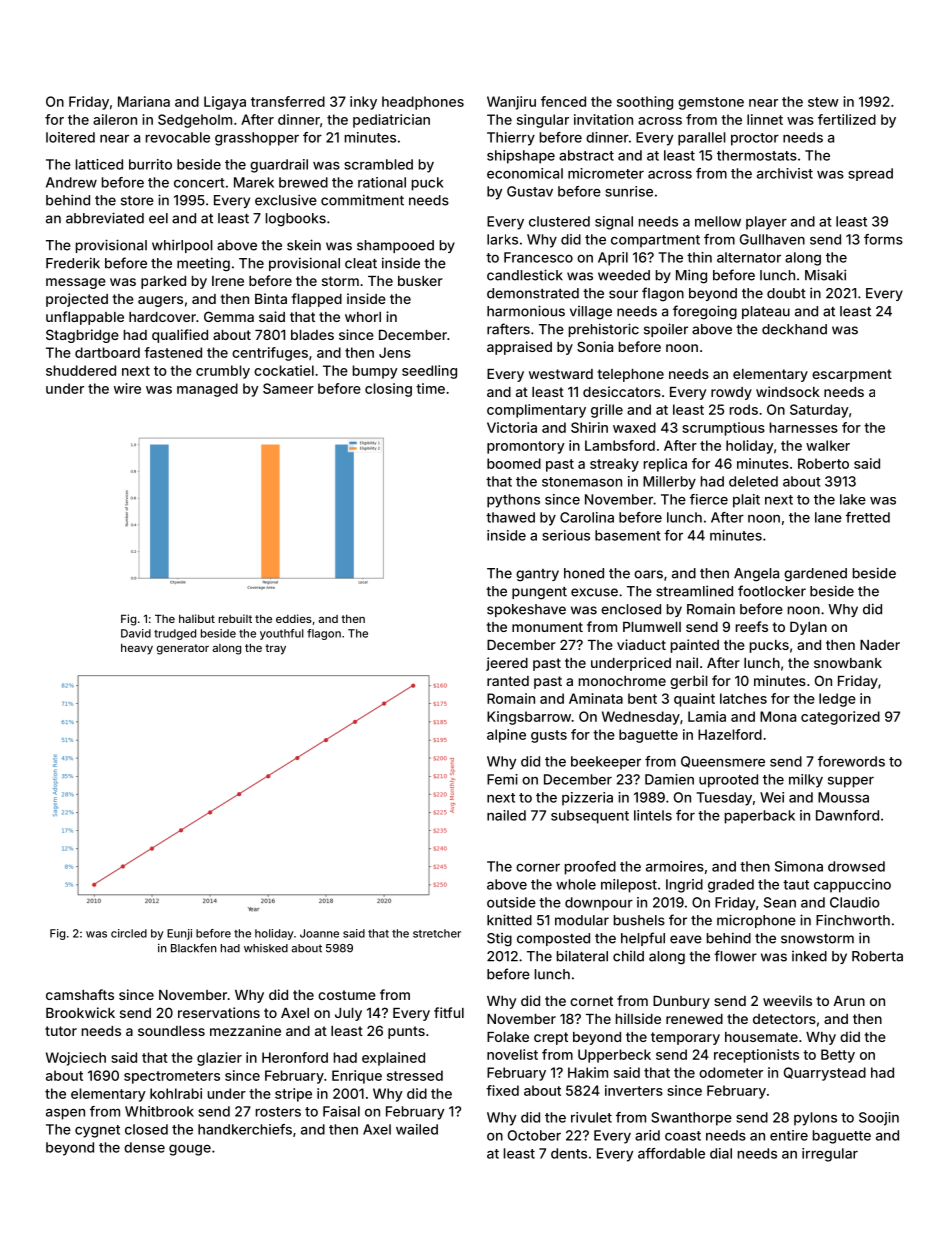  Describe the element at coordinates (502, 779) in the image. I see `Femi` at that location.
